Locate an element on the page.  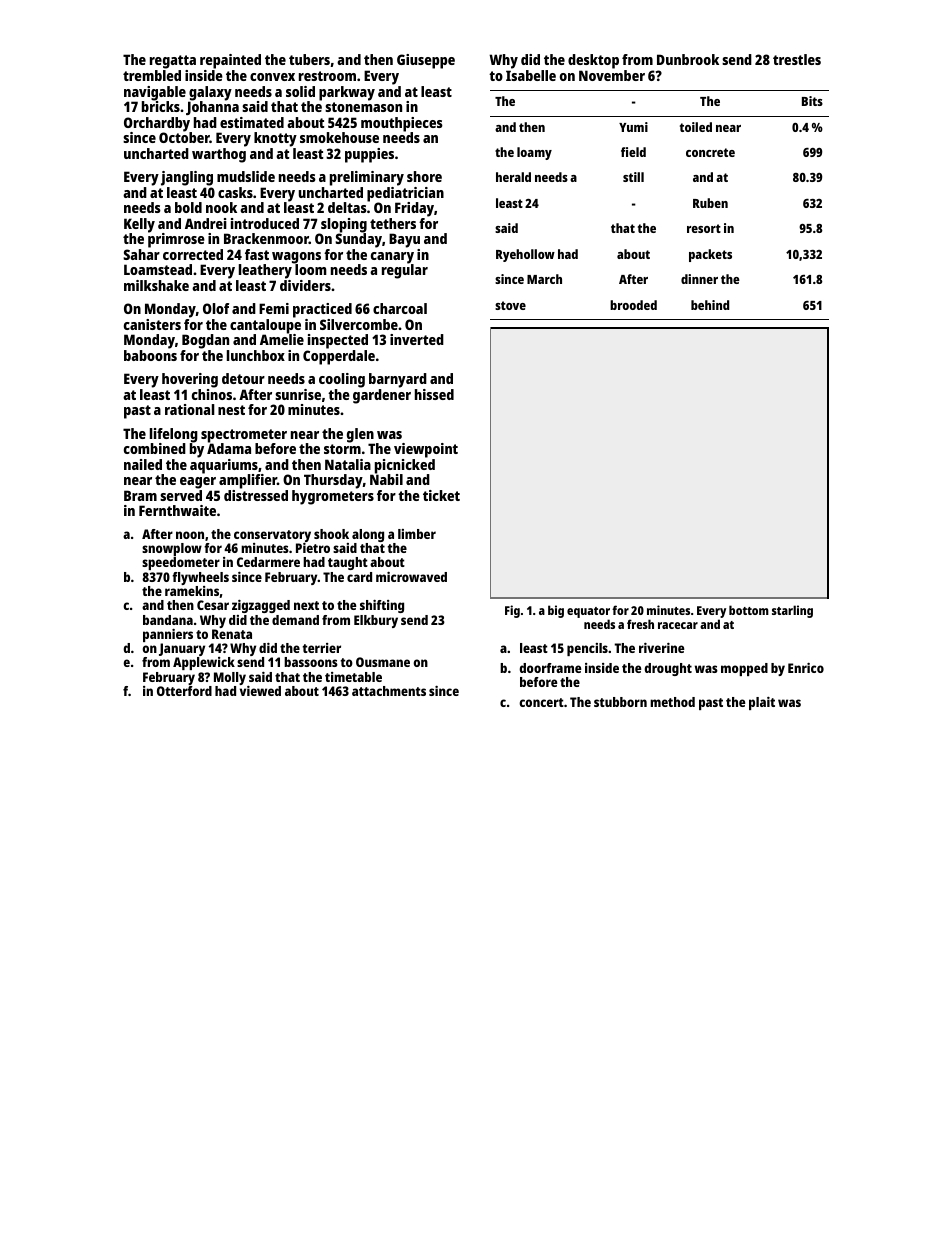
packets is located at coordinates (710, 255).
